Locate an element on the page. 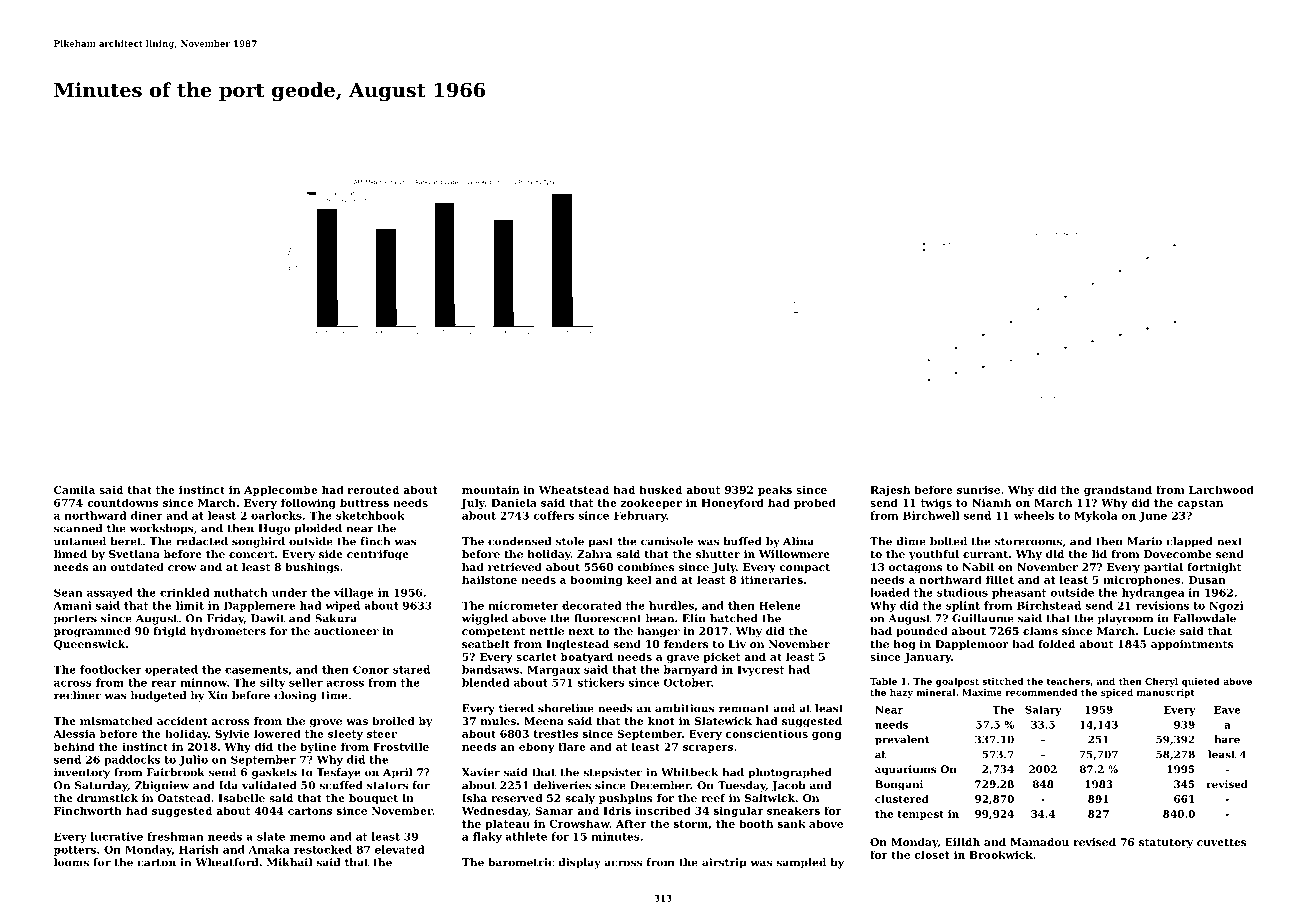 This image has height=924, width=1308. songbird is located at coordinates (258, 542).
